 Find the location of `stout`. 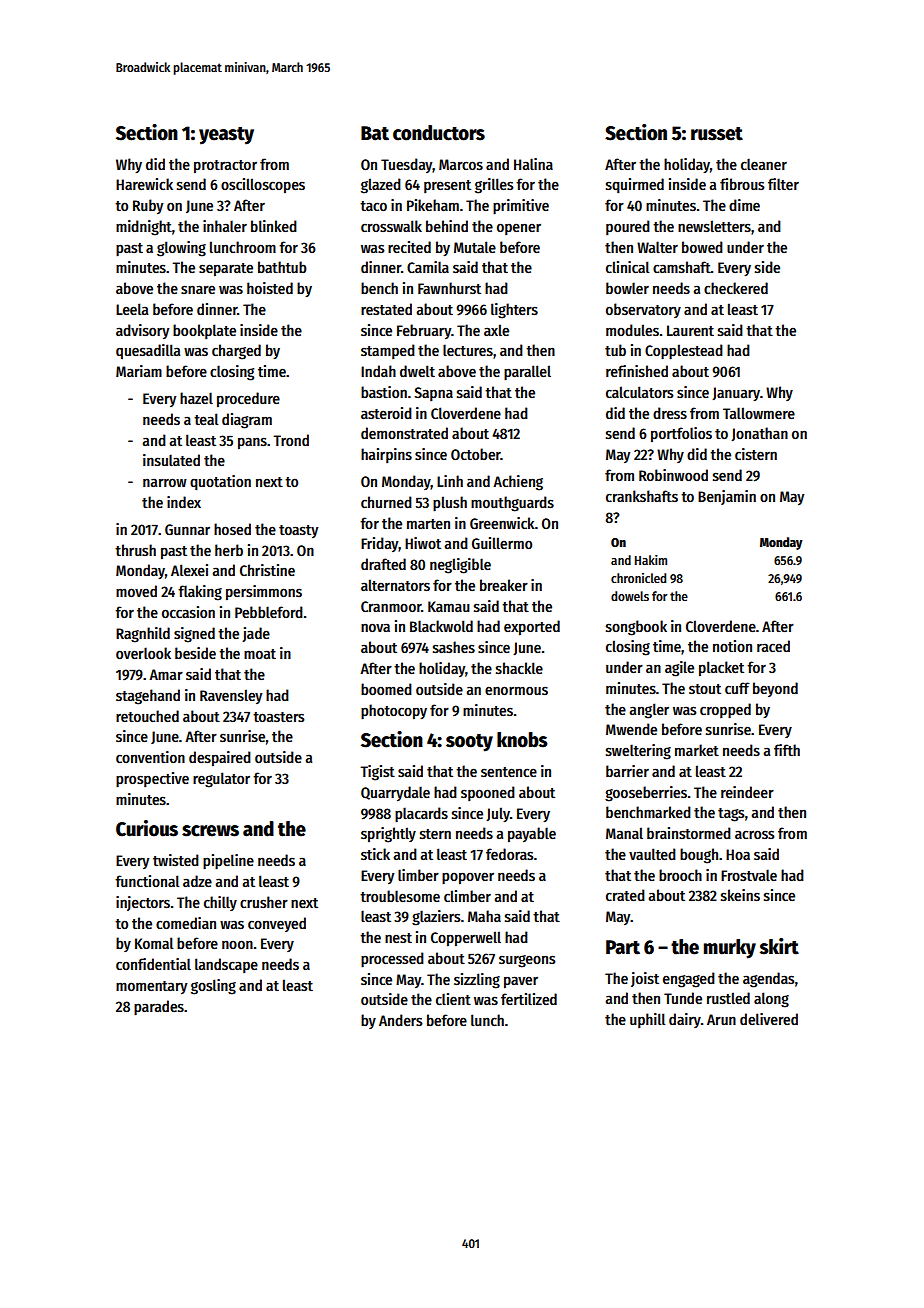

stout is located at coordinates (705, 689).
